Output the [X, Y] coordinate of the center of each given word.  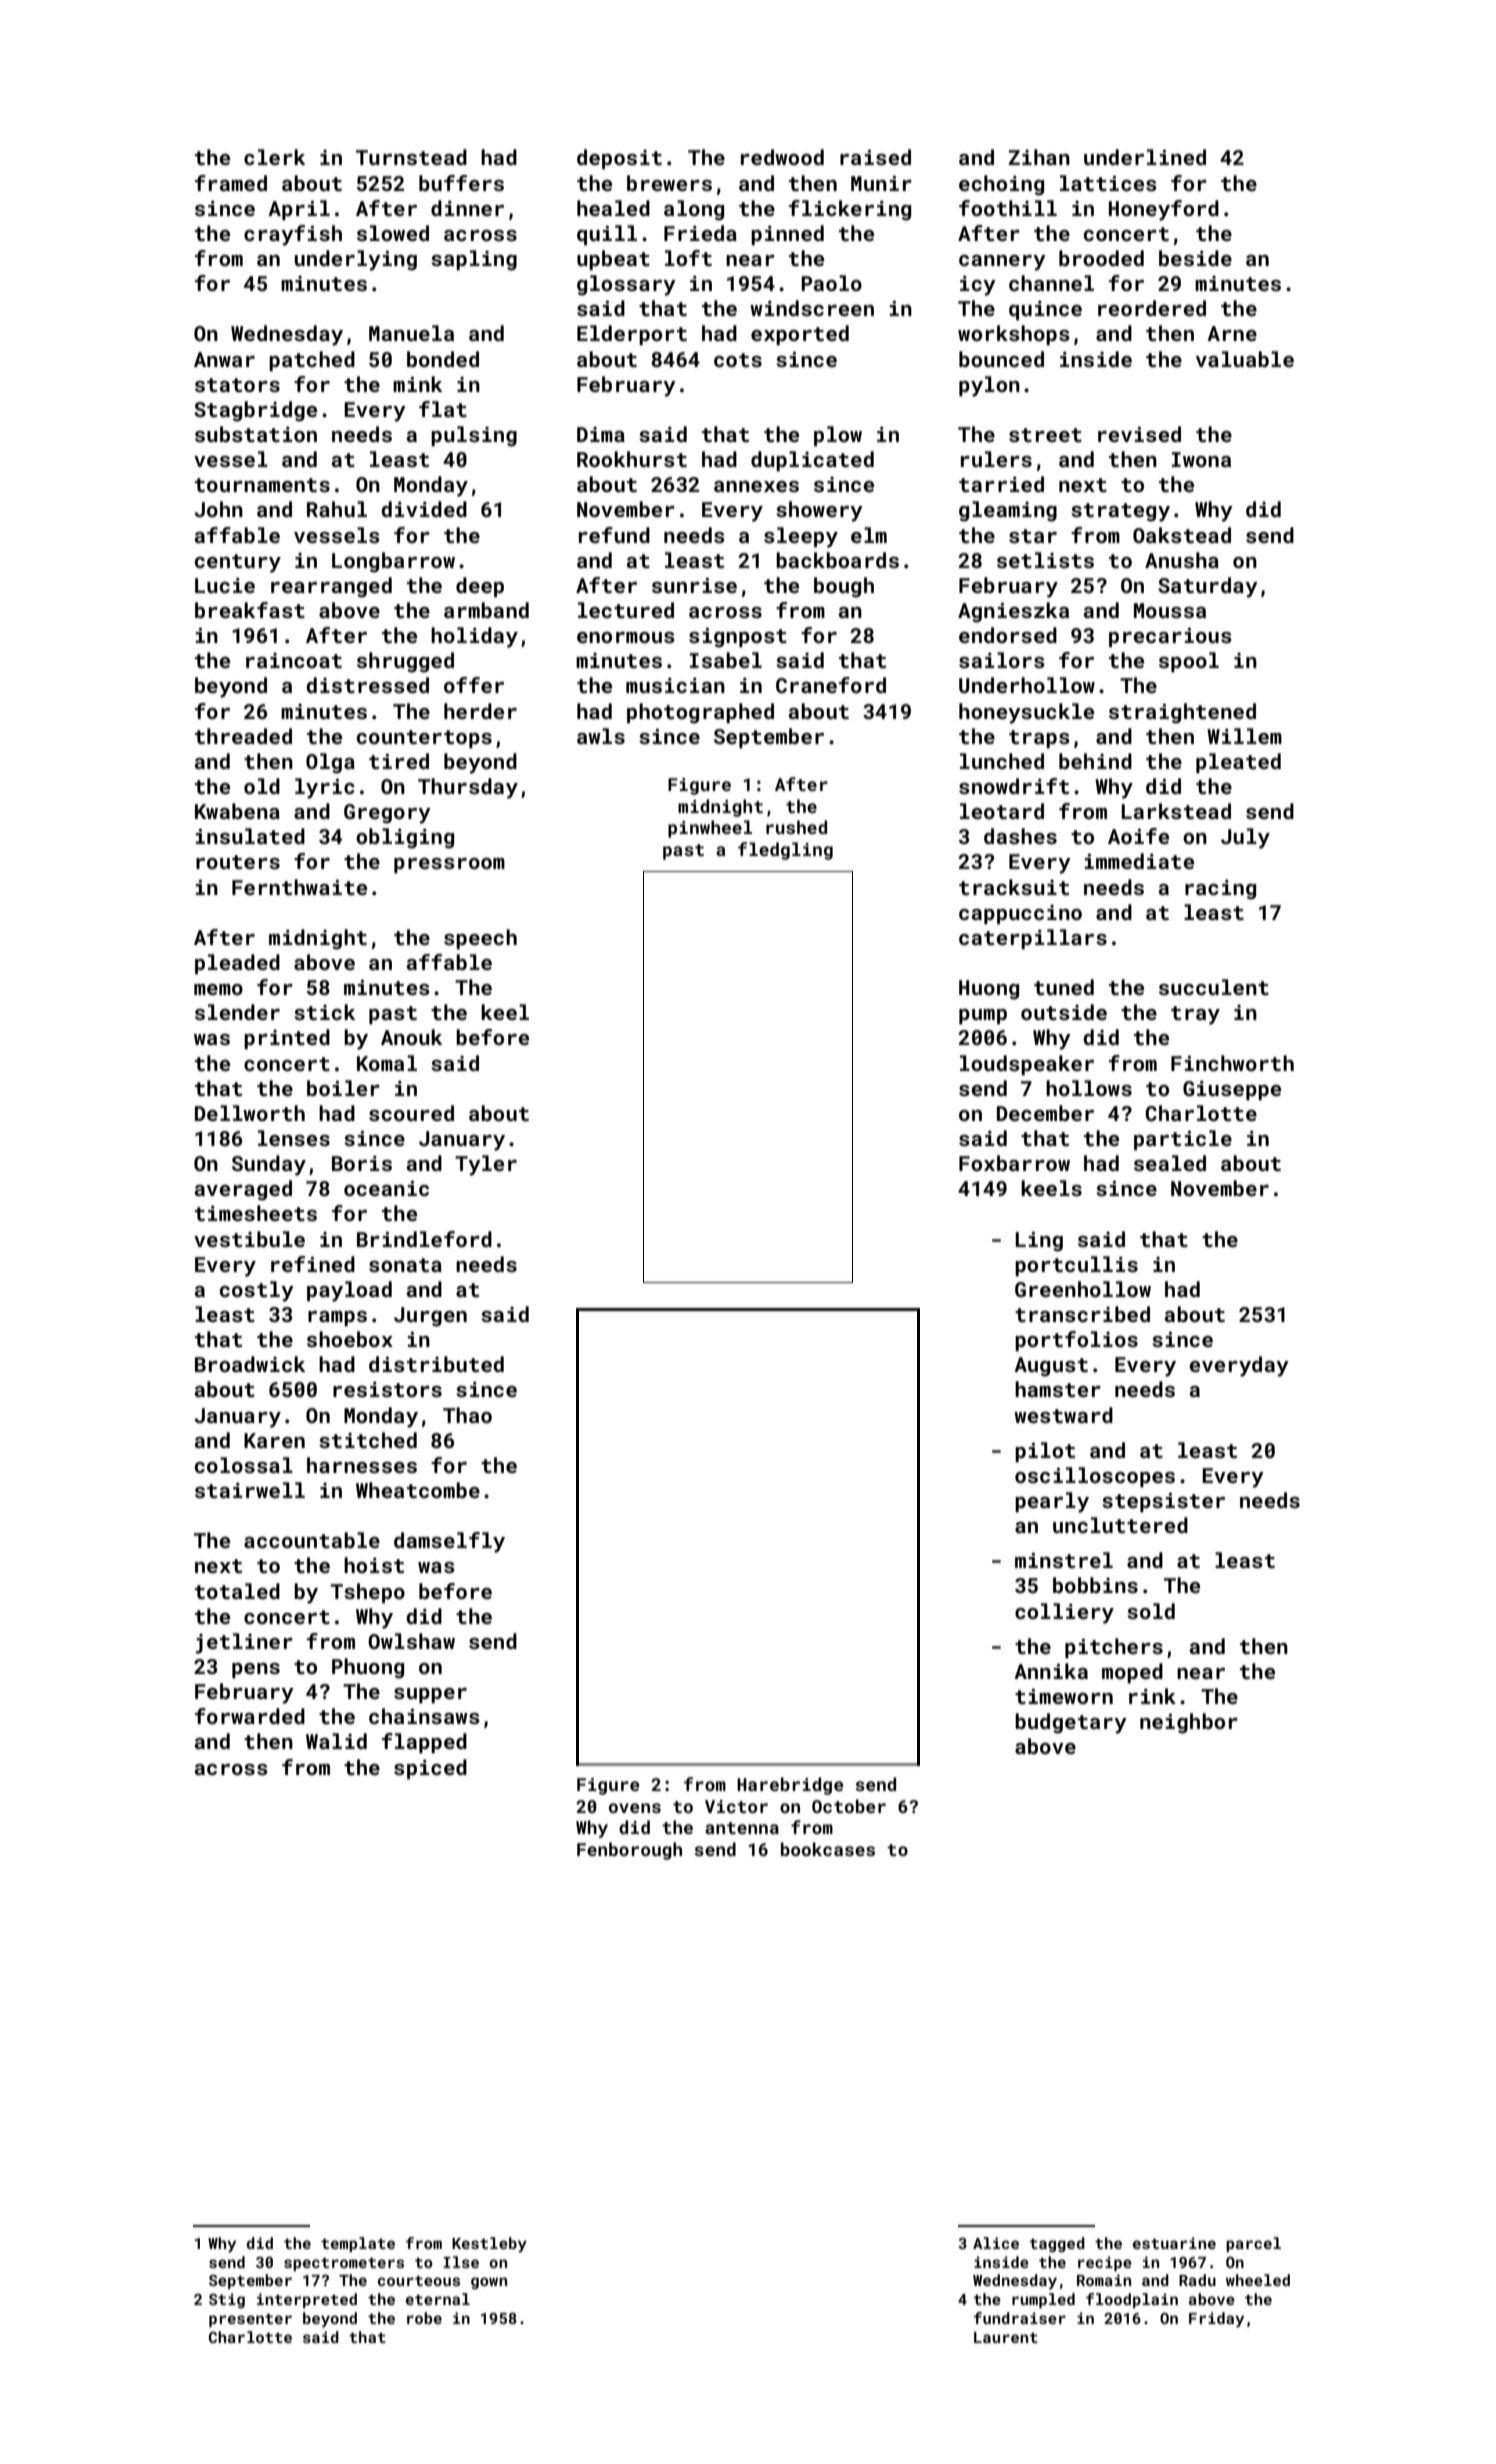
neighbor [1189, 1723]
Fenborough [629, 1851]
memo [218, 989]
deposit [619, 159]
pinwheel [710, 829]
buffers [461, 183]
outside [1064, 1012]
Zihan [1039, 157]
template [358, 2244]
